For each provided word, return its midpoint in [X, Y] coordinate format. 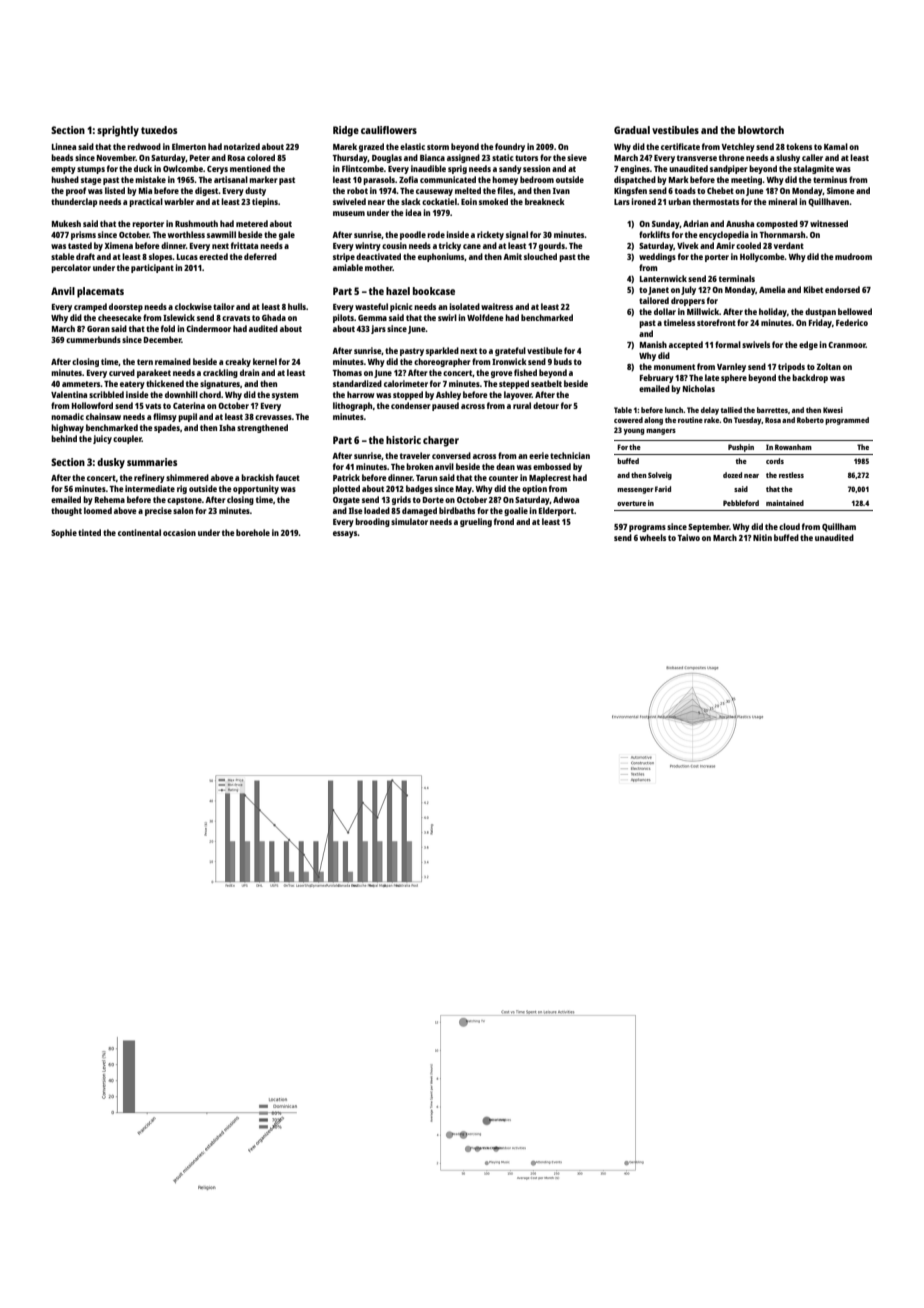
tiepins [265, 202]
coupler [127, 439]
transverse [697, 158]
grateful [510, 351]
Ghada [274, 317]
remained [173, 361]
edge [808, 345]
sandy [510, 169]
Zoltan [829, 366]
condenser [411, 405]
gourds [552, 246]
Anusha [740, 223]
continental [139, 532]
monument [674, 367]
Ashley [448, 395]
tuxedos [159, 130]
